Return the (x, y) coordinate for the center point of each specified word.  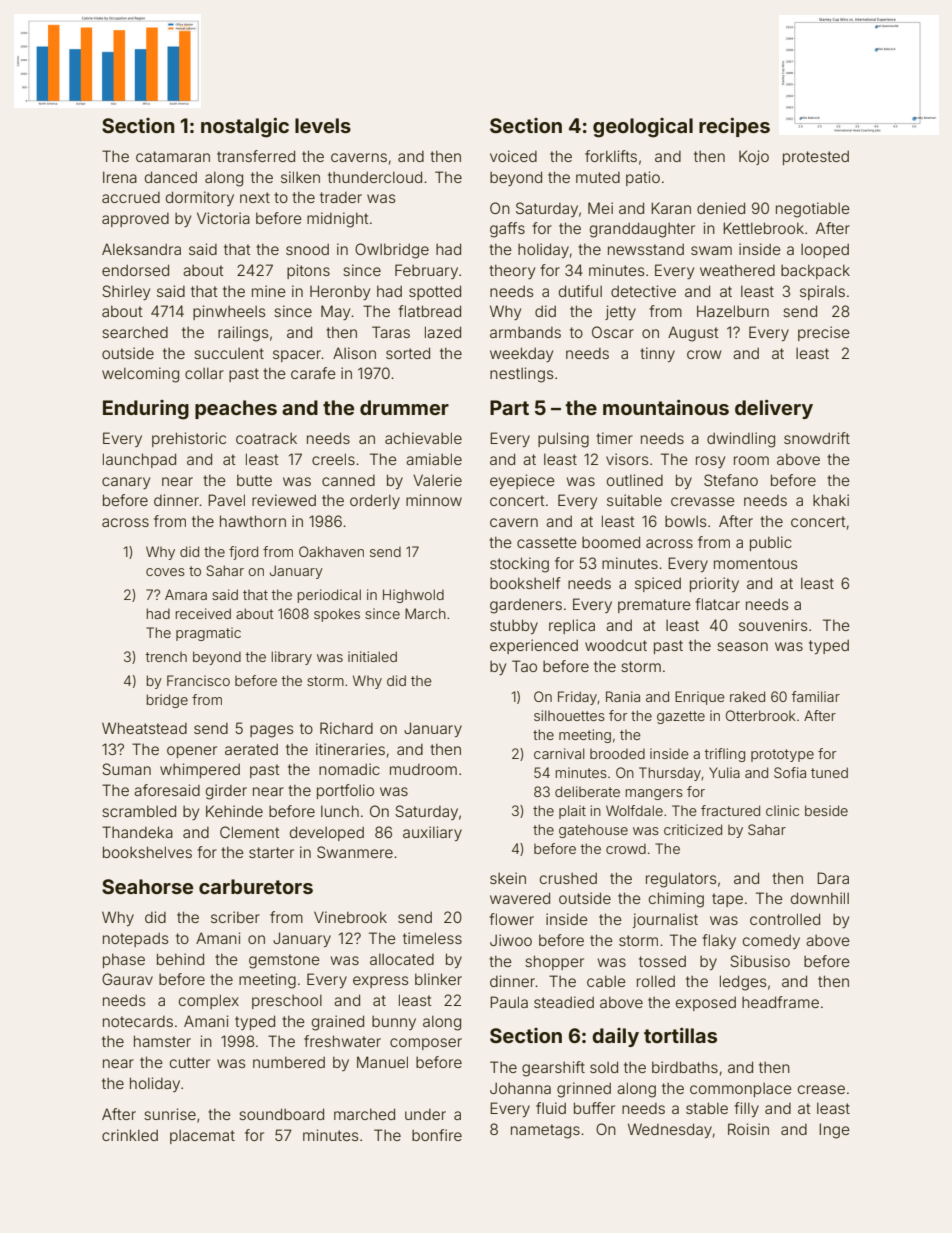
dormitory (200, 198)
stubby (514, 626)
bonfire (437, 1135)
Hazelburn (733, 311)
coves (165, 572)
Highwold (413, 596)
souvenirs (773, 625)
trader (341, 197)
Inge (834, 1131)
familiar (816, 696)
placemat (202, 1137)
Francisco (198, 680)
